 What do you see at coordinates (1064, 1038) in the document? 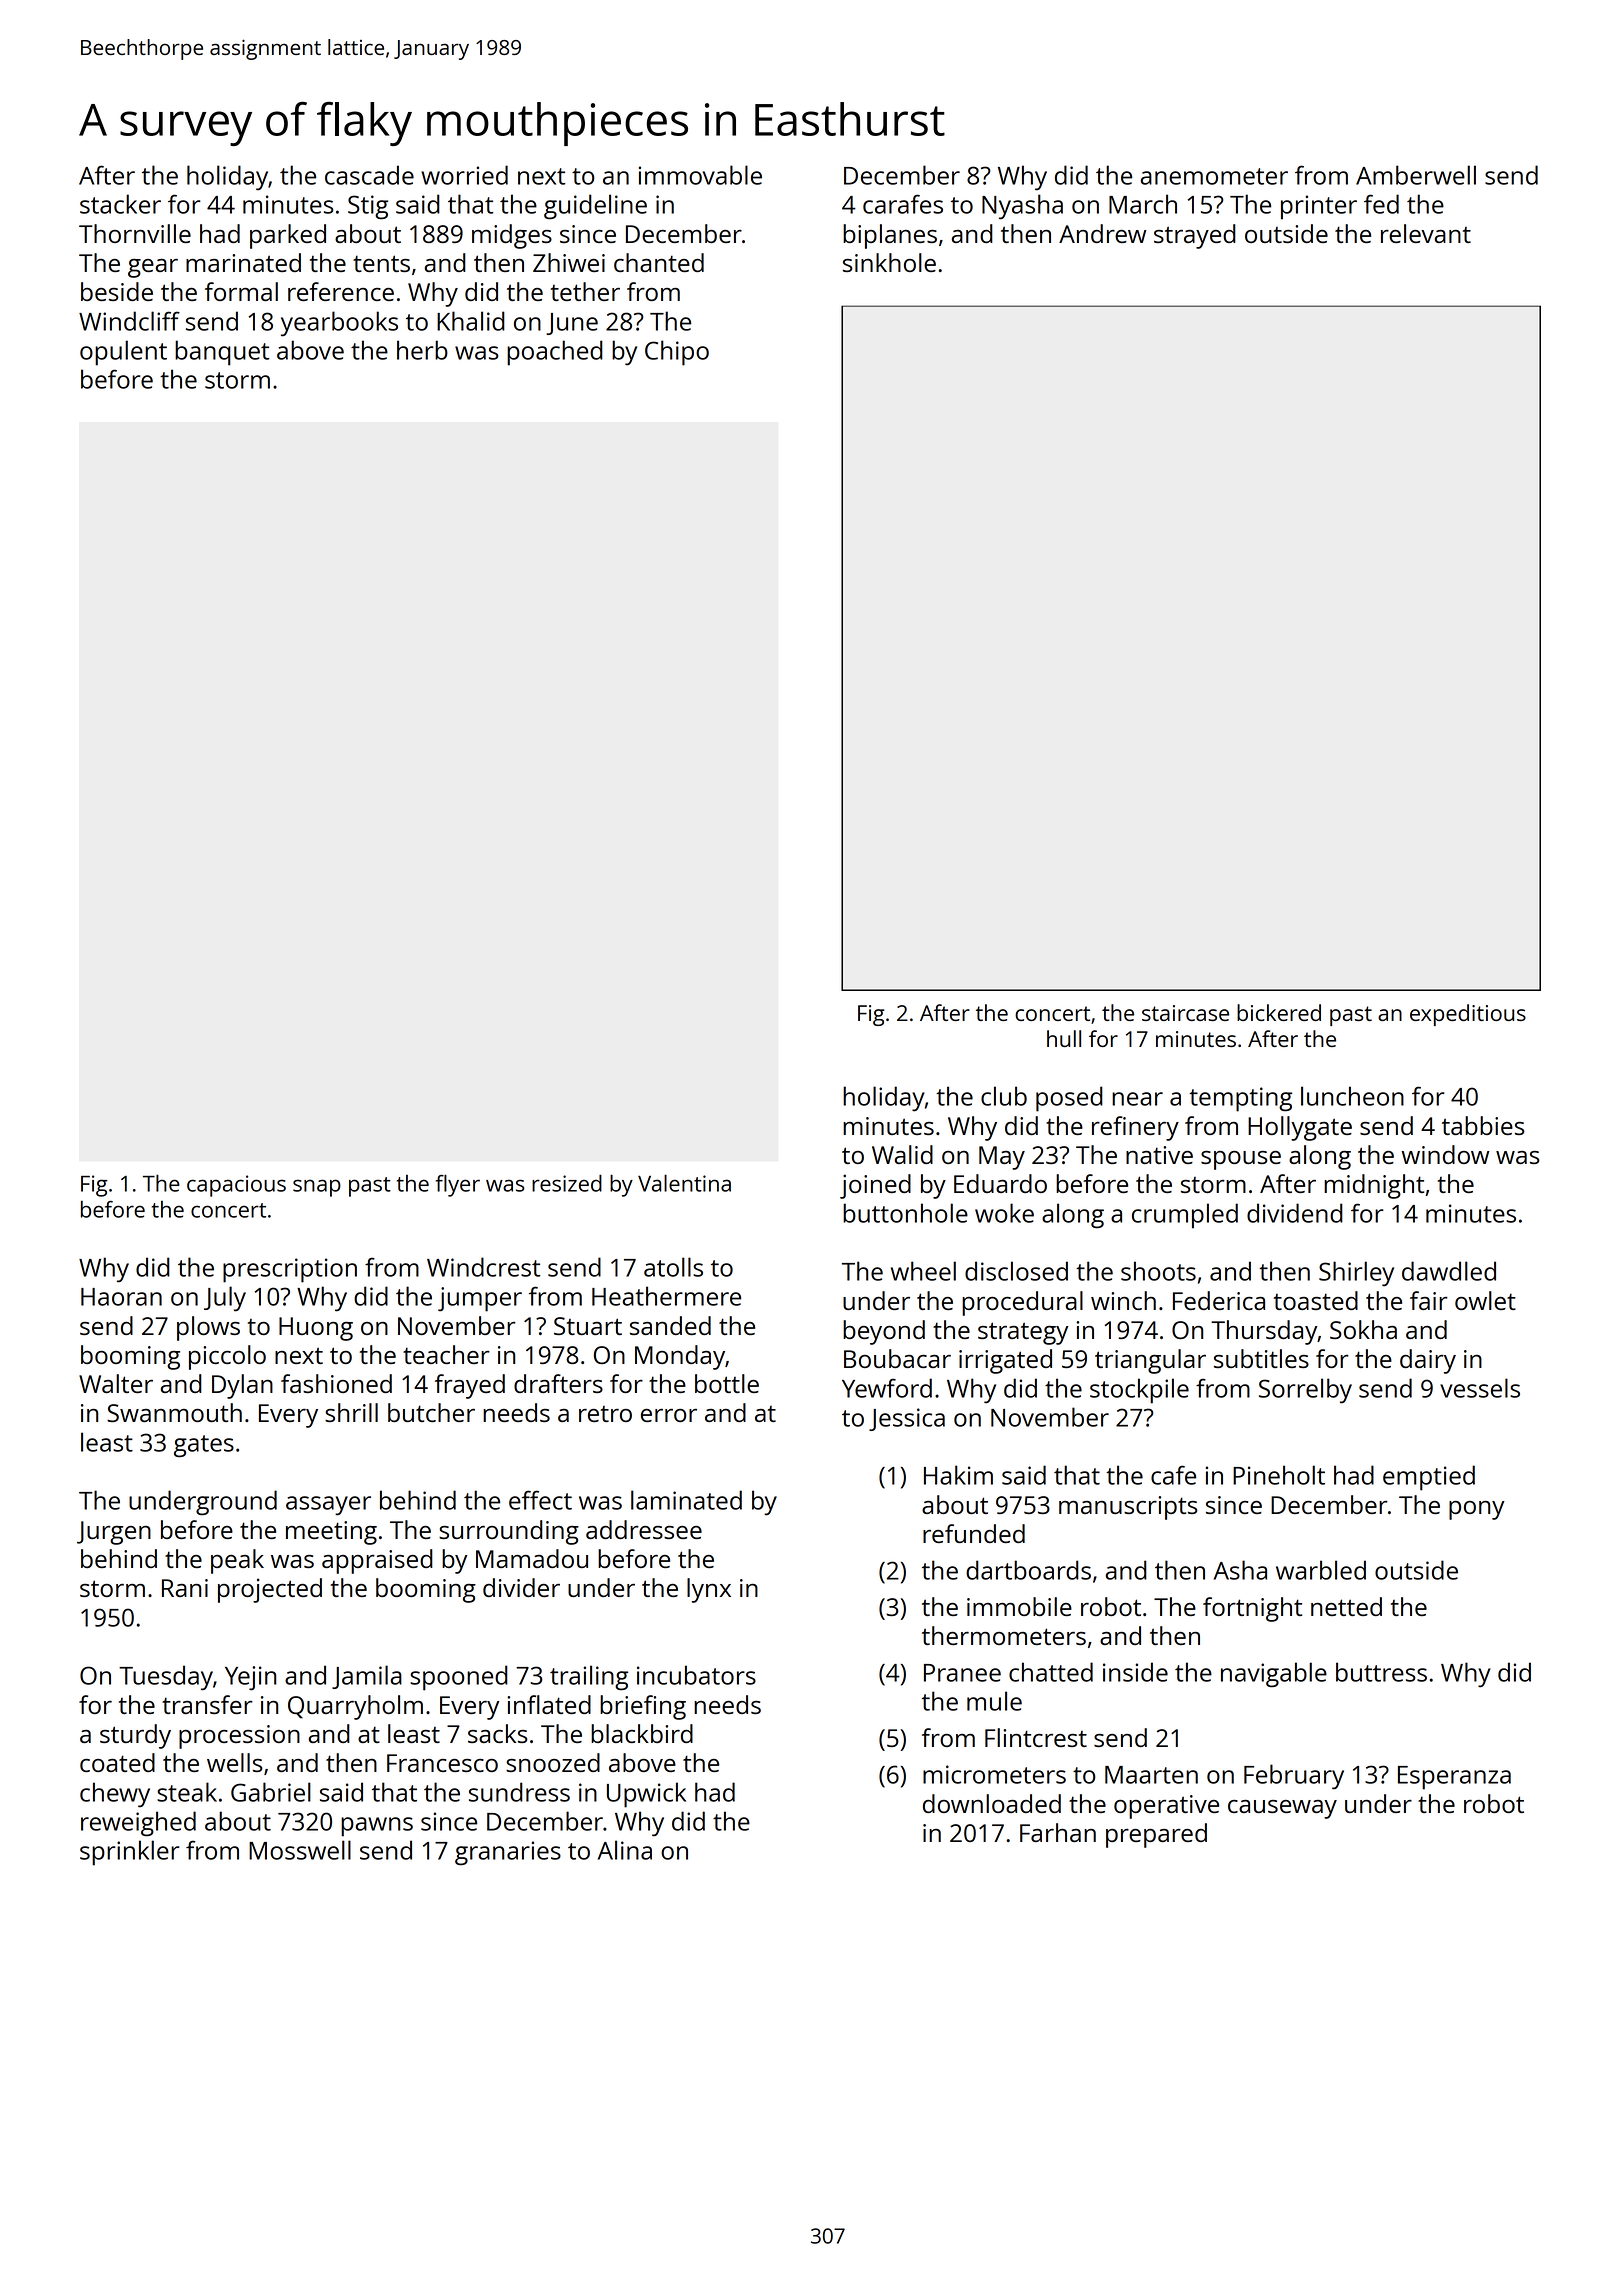
I see `hull` at bounding box center [1064, 1038].
